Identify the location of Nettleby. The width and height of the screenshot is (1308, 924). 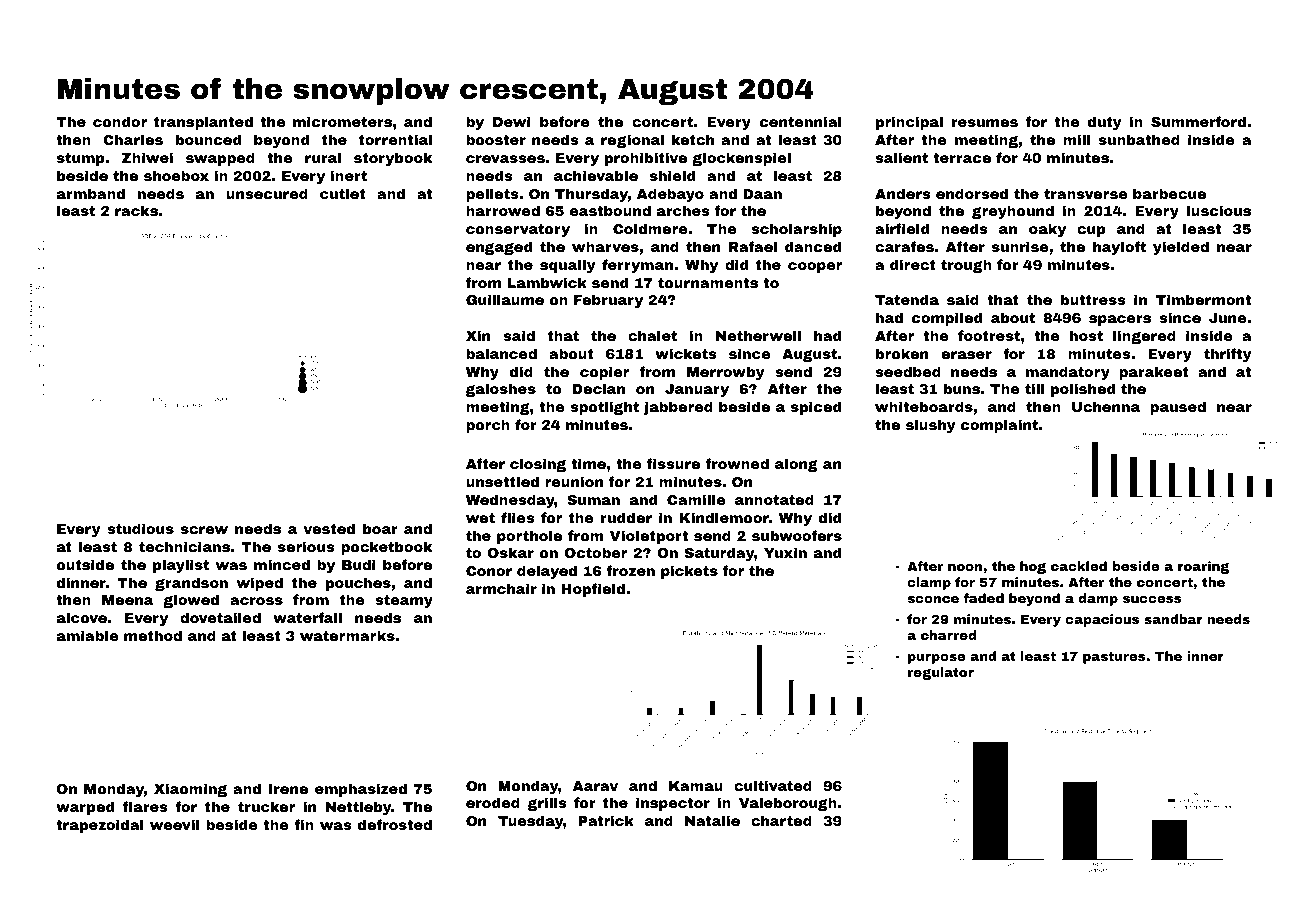
(359, 808).
